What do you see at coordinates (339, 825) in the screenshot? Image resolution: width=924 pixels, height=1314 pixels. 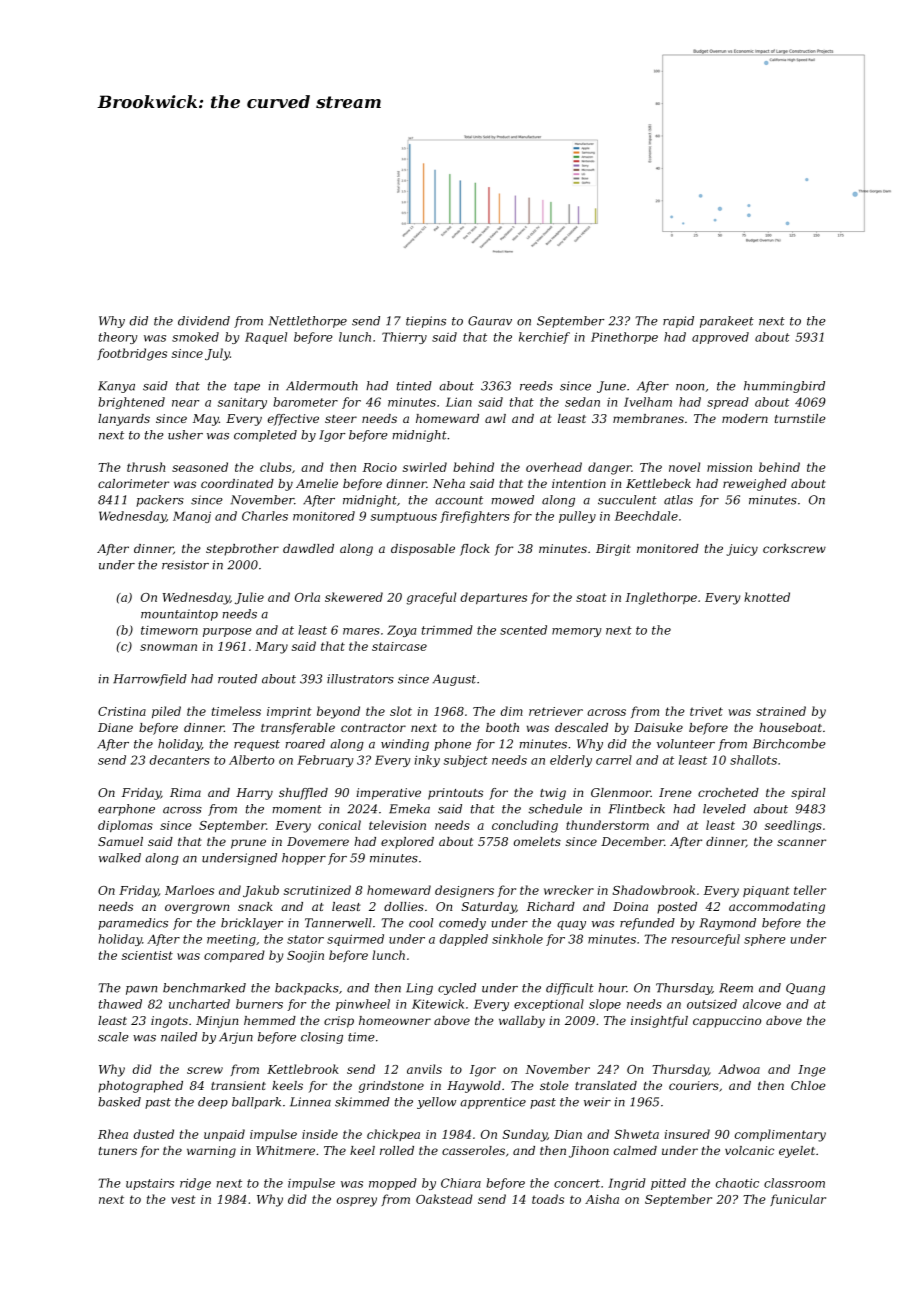 I see `conical` at bounding box center [339, 825].
